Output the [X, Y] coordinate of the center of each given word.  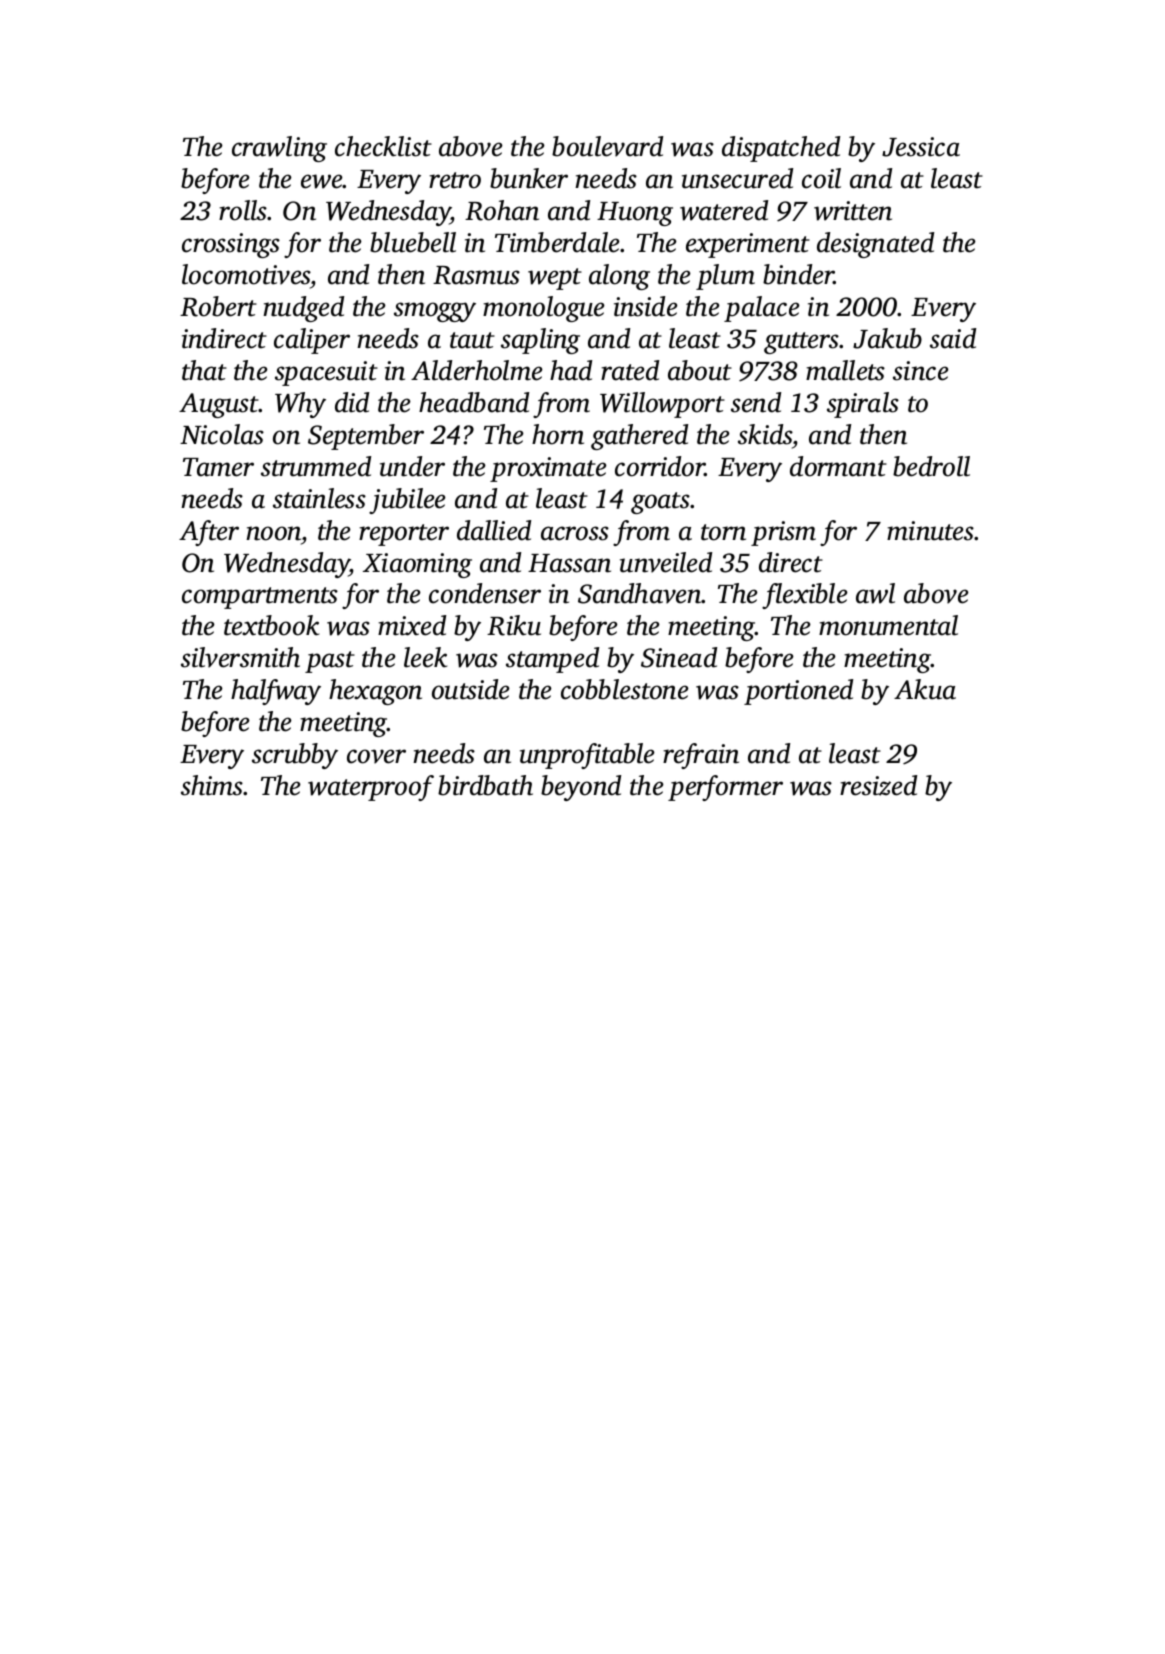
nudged [303, 309]
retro [455, 180]
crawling [279, 149]
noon [273, 533]
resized [878, 785]
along [619, 277]
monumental [888, 625]
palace [762, 309]
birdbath [485, 785]
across [575, 533]
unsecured [737, 178]
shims [212, 785]
